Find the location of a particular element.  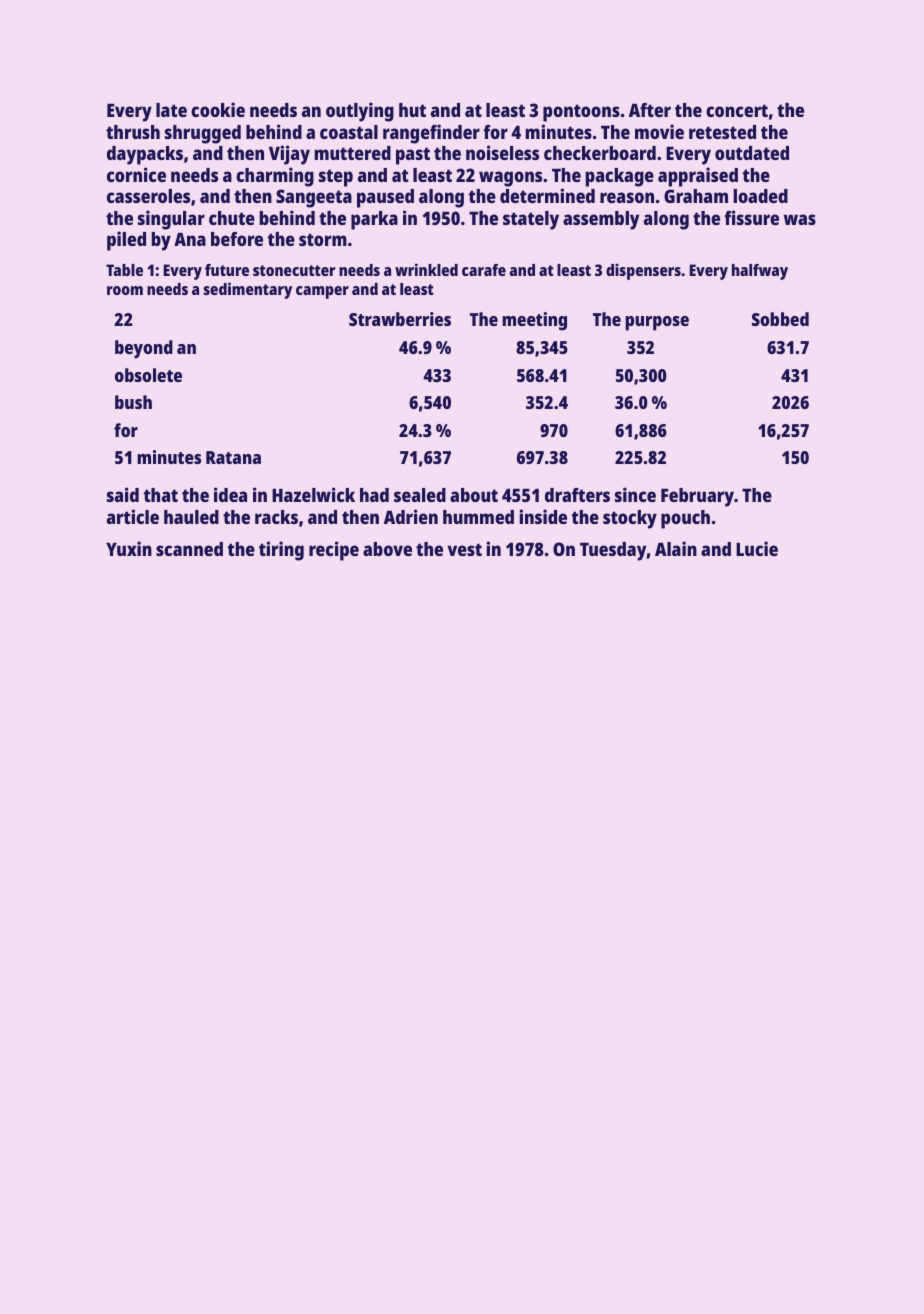

paused is located at coordinates (385, 198).
